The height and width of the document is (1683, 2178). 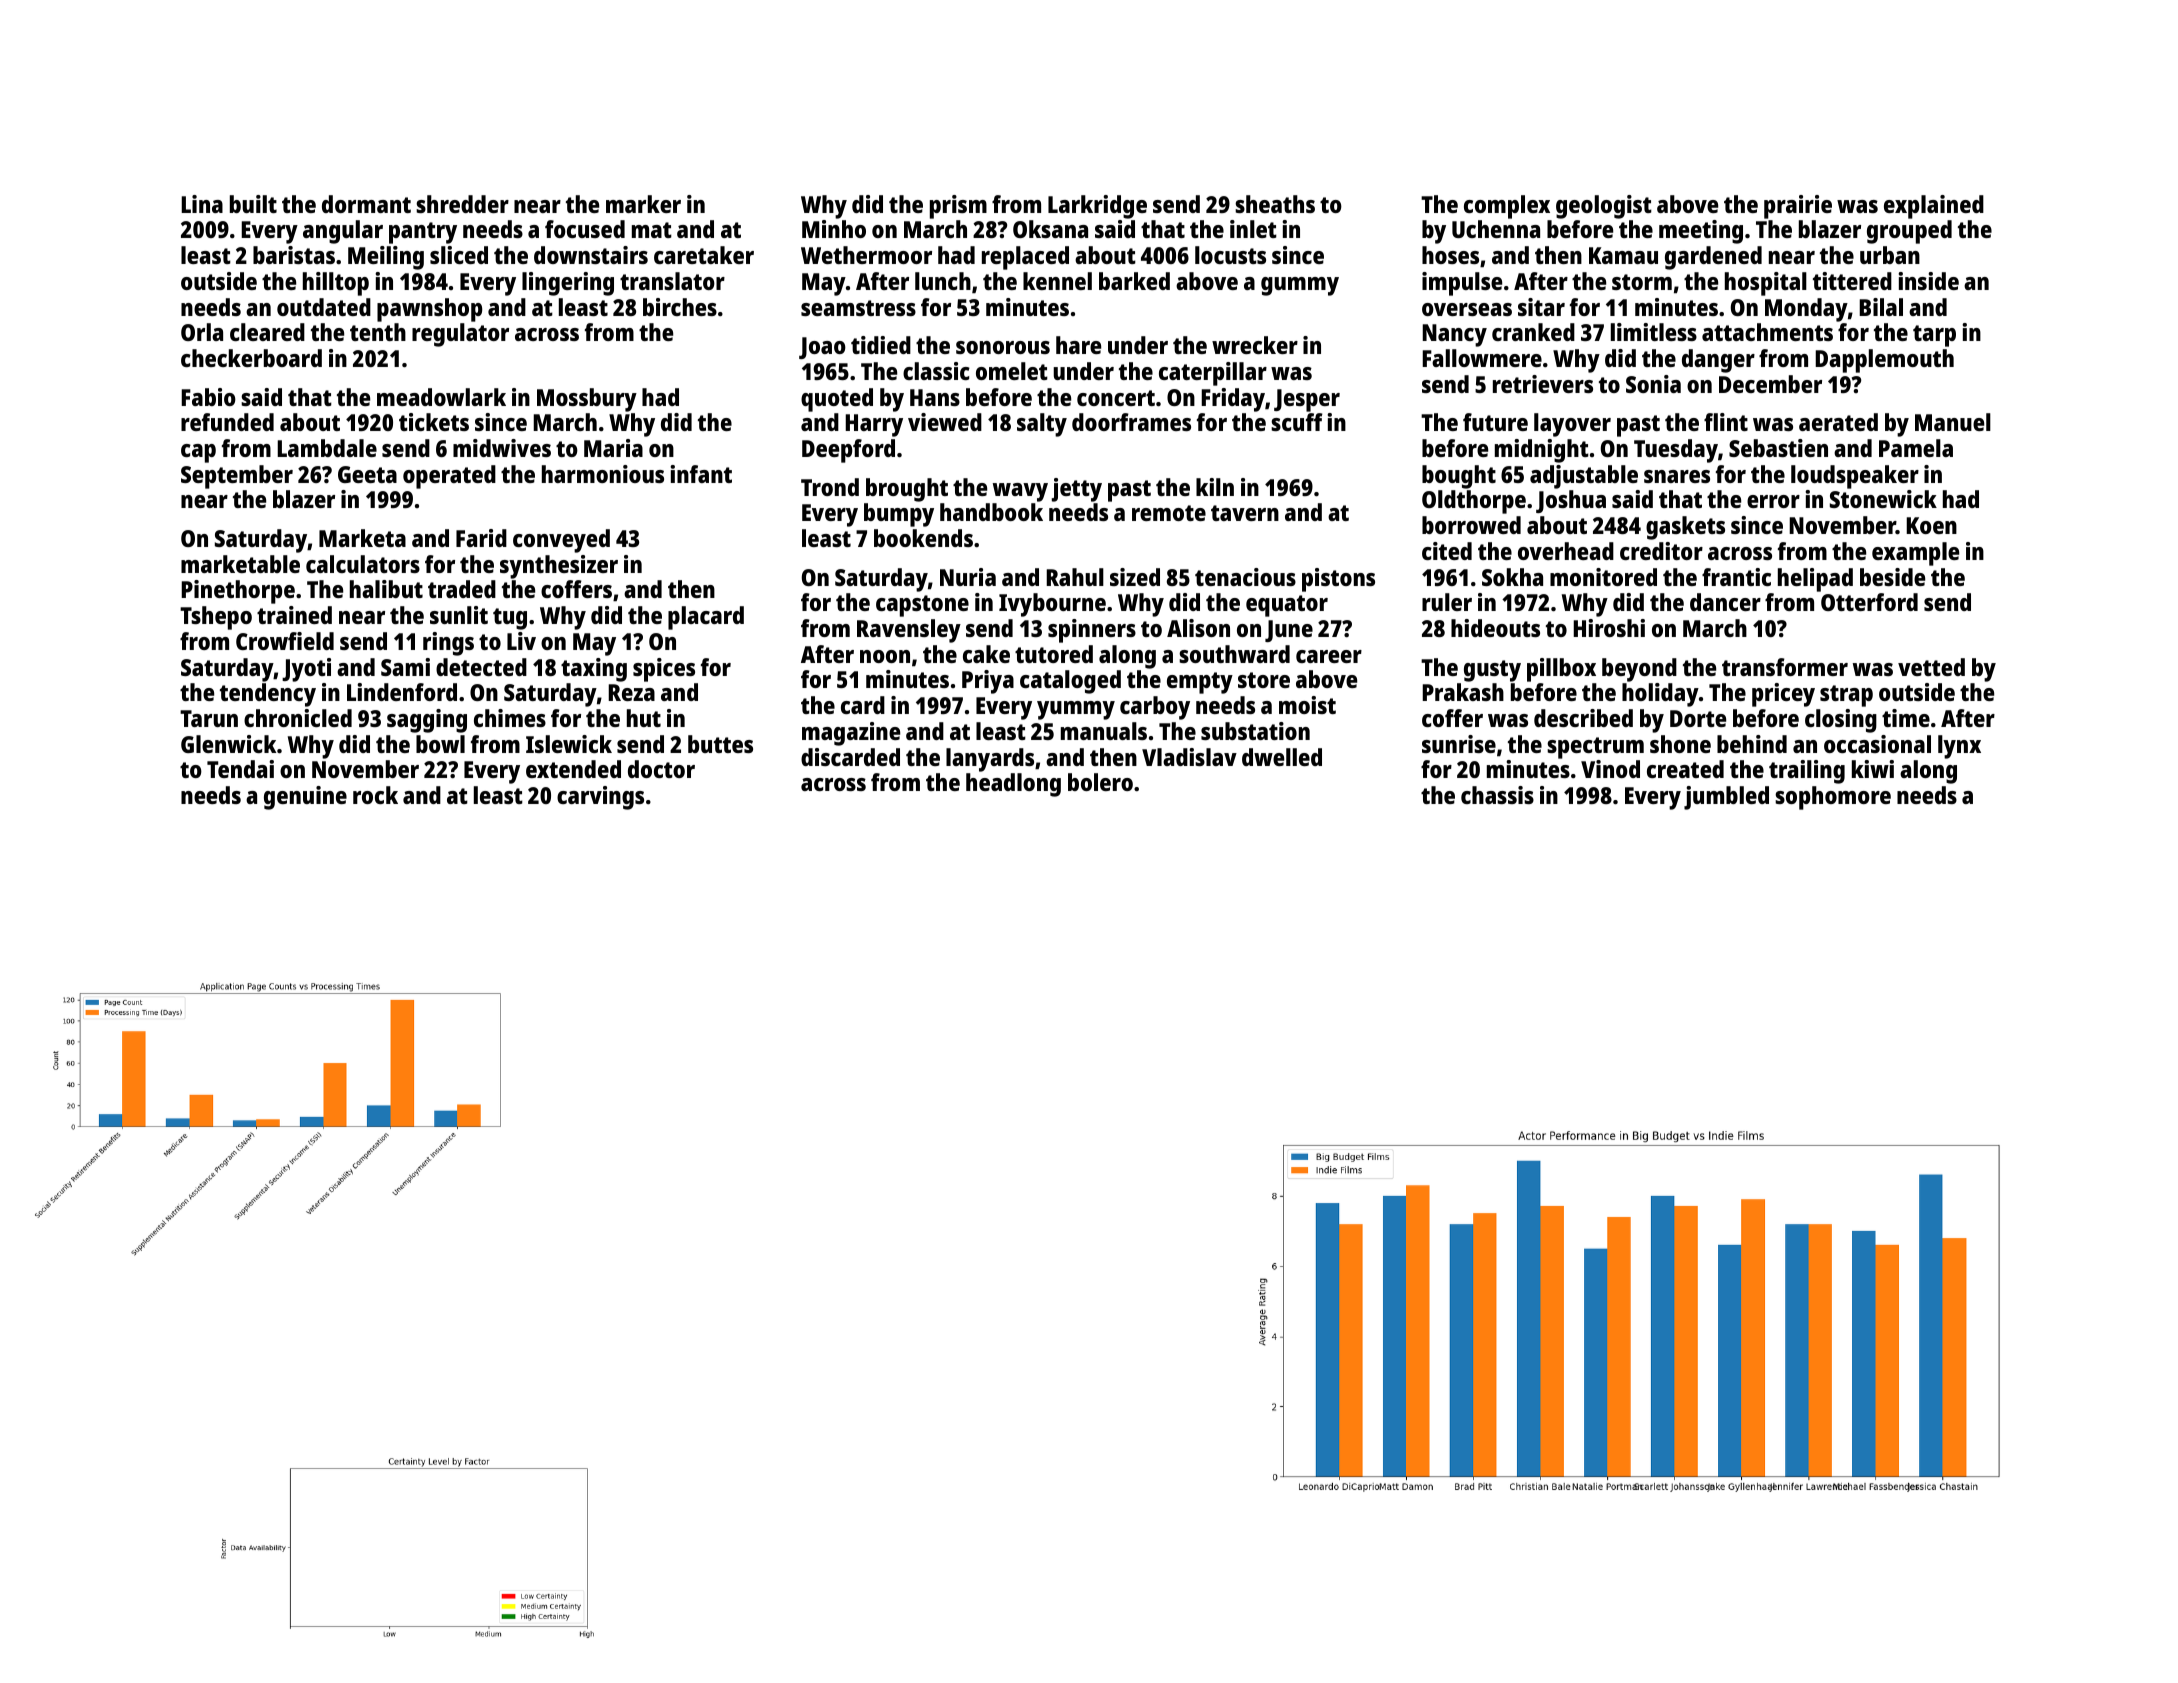 What do you see at coordinates (1329, 656) in the document?
I see `career` at bounding box center [1329, 656].
